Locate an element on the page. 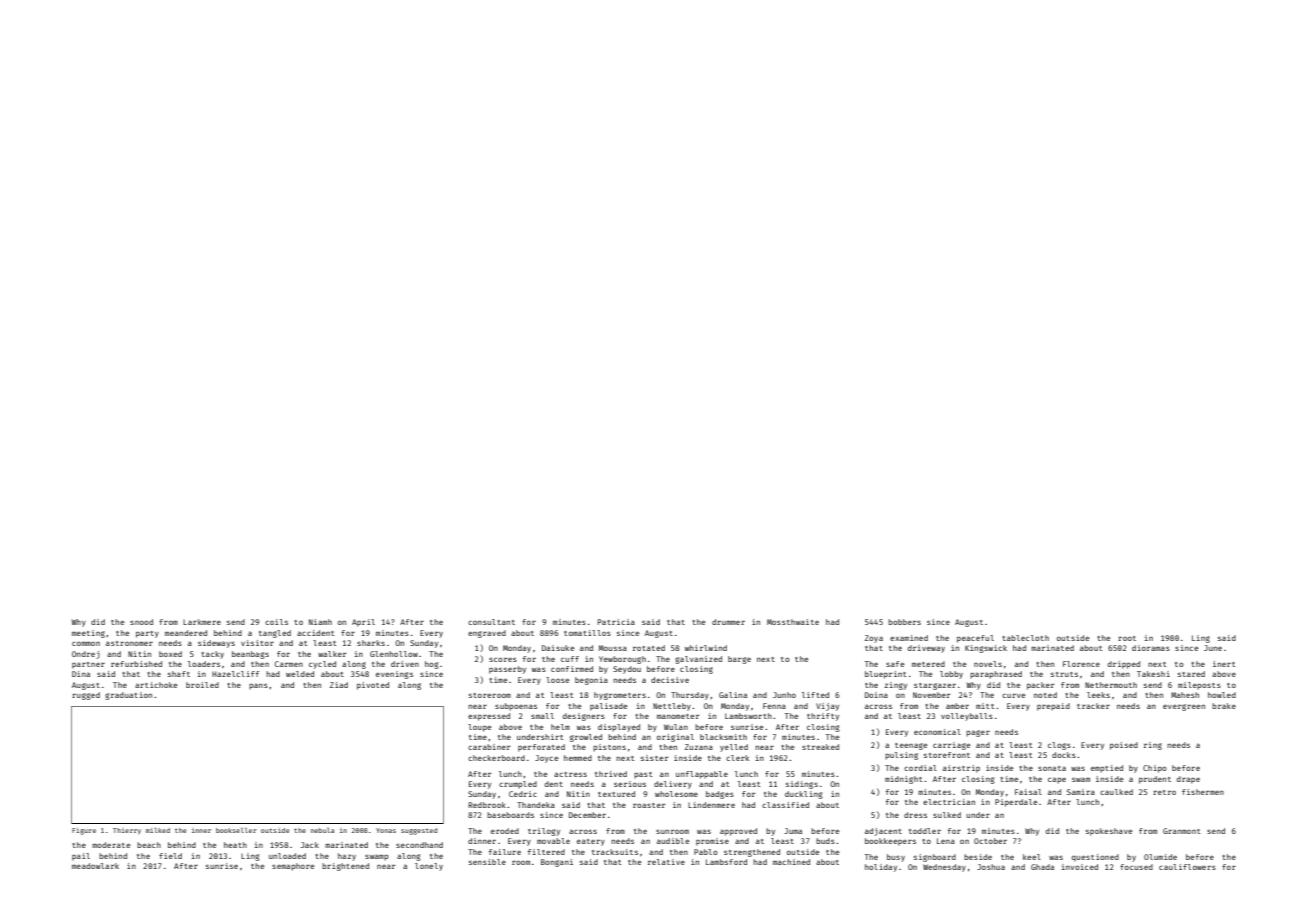  Bongani is located at coordinates (557, 863).
